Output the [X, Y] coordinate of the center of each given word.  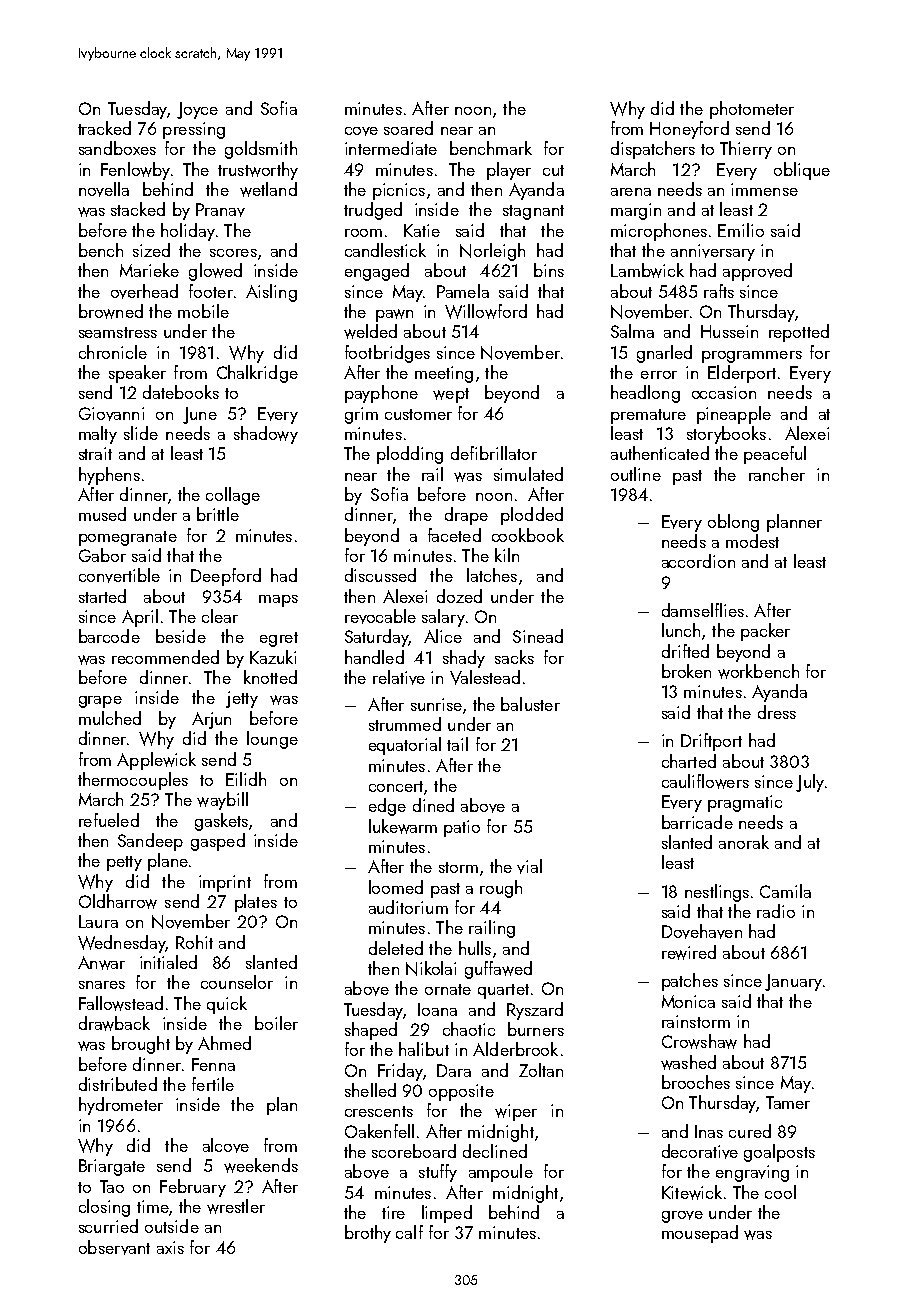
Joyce [197, 110]
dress [777, 712]
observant [114, 1247]
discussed [380, 575]
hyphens [109, 476]
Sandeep [150, 842]
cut [553, 170]
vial [529, 866]
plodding [410, 455]
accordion [698, 561]
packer [765, 632]
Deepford [226, 577]
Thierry [746, 150]
